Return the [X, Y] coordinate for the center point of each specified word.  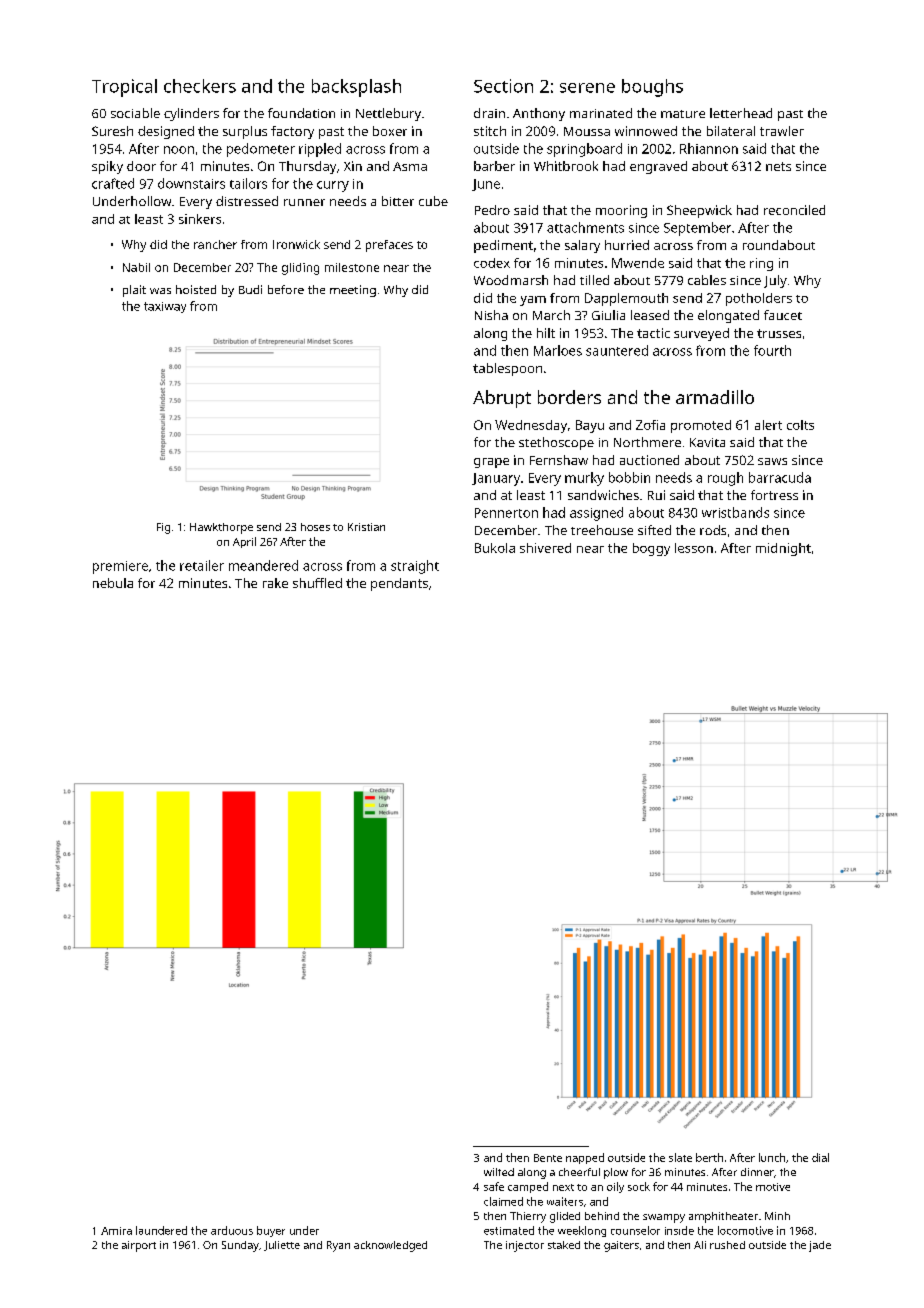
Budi [250, 289]
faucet [783, 315]
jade [820, 1246]
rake [275, 583]
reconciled [794, 210]
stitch [490, 131]
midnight [783, 549]
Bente [548, 1158]
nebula [113, 583]
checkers [200, 86]
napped [585, 1158]
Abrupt [502, 399]
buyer [271, 1231]
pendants [399, 584]
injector [525, 1246]
